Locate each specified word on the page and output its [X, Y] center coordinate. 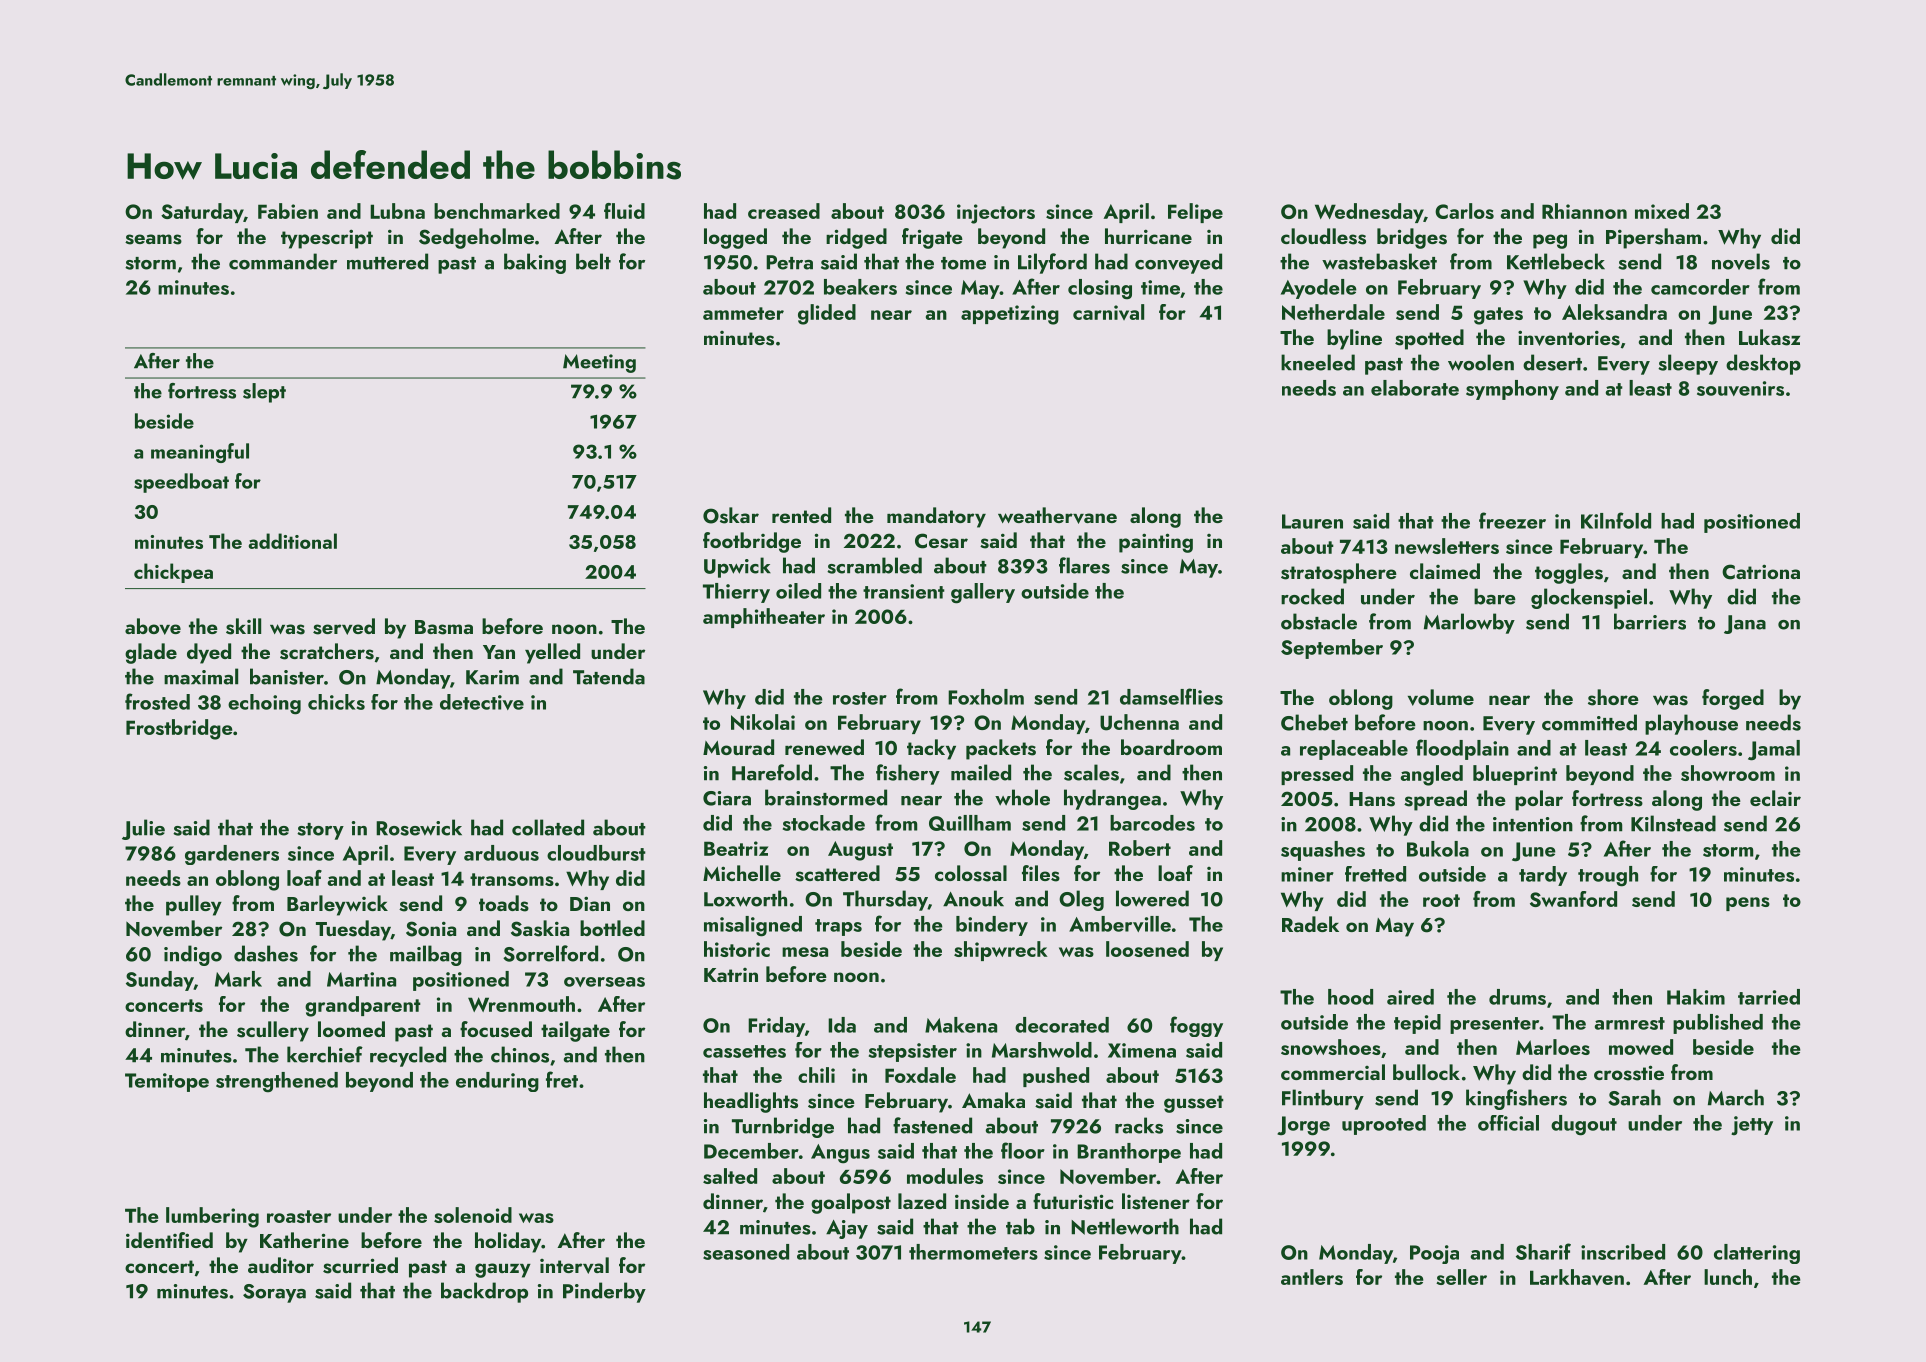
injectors [996, 214]
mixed [1662, 211]
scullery [273, 1031]
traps [838, 927]
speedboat [181, 483]
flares [1084, 565]
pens [1748, 904]
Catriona [1761, 572]
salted [730, 1176]
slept [264, 393]
